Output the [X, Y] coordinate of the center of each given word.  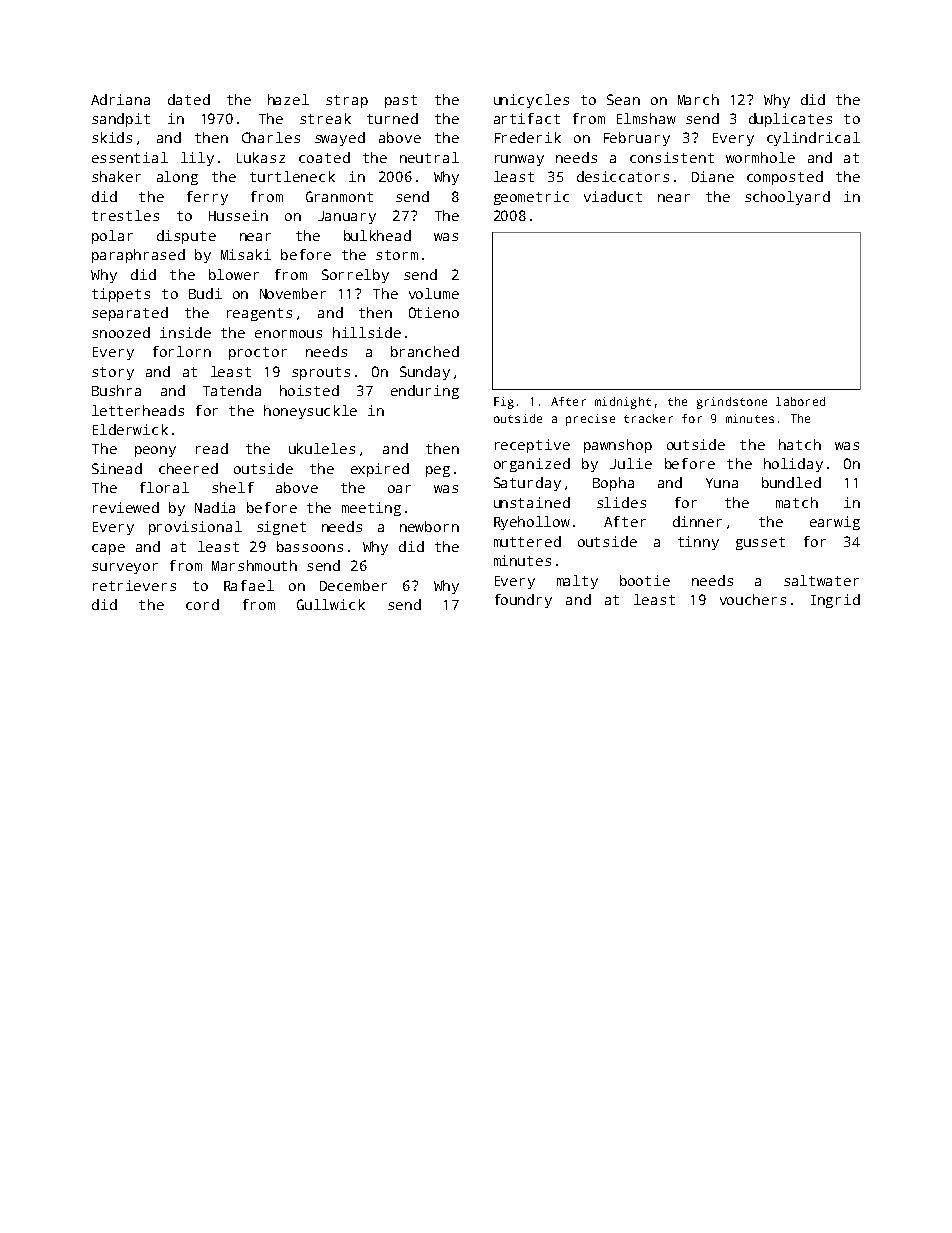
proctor [258, 353]
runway [519, 160]
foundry [523, 601]
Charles [271, 137]
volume [434, 293]
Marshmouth [254, 565]
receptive [532, 446]
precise [590, 420]
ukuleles [322, 448]
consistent [672, 157]
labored [800, 401]
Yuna [722, 483]
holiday [793, 465]
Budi [205, 293]
